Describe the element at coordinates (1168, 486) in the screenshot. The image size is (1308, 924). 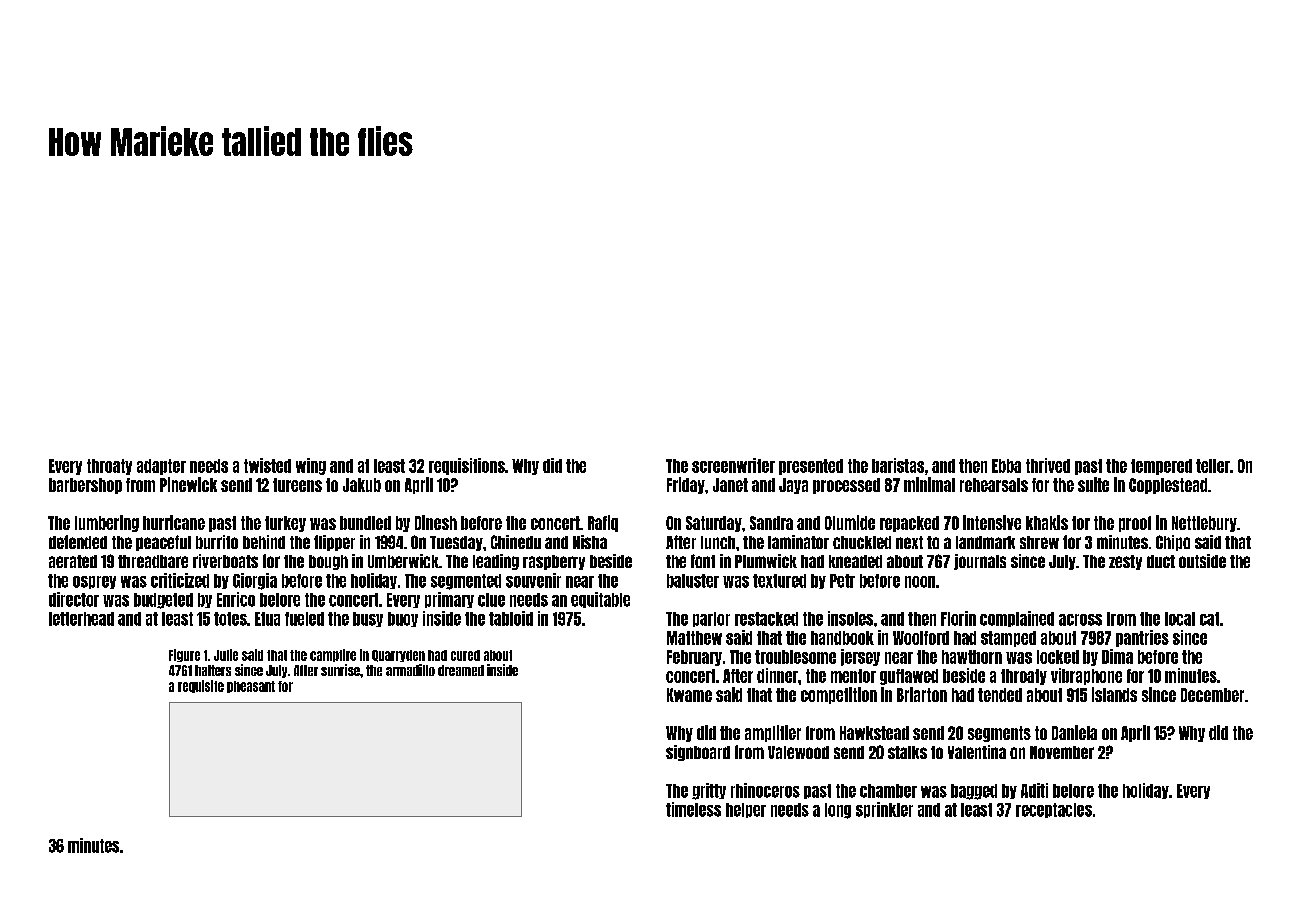
I see `Copplestead` at that location.
